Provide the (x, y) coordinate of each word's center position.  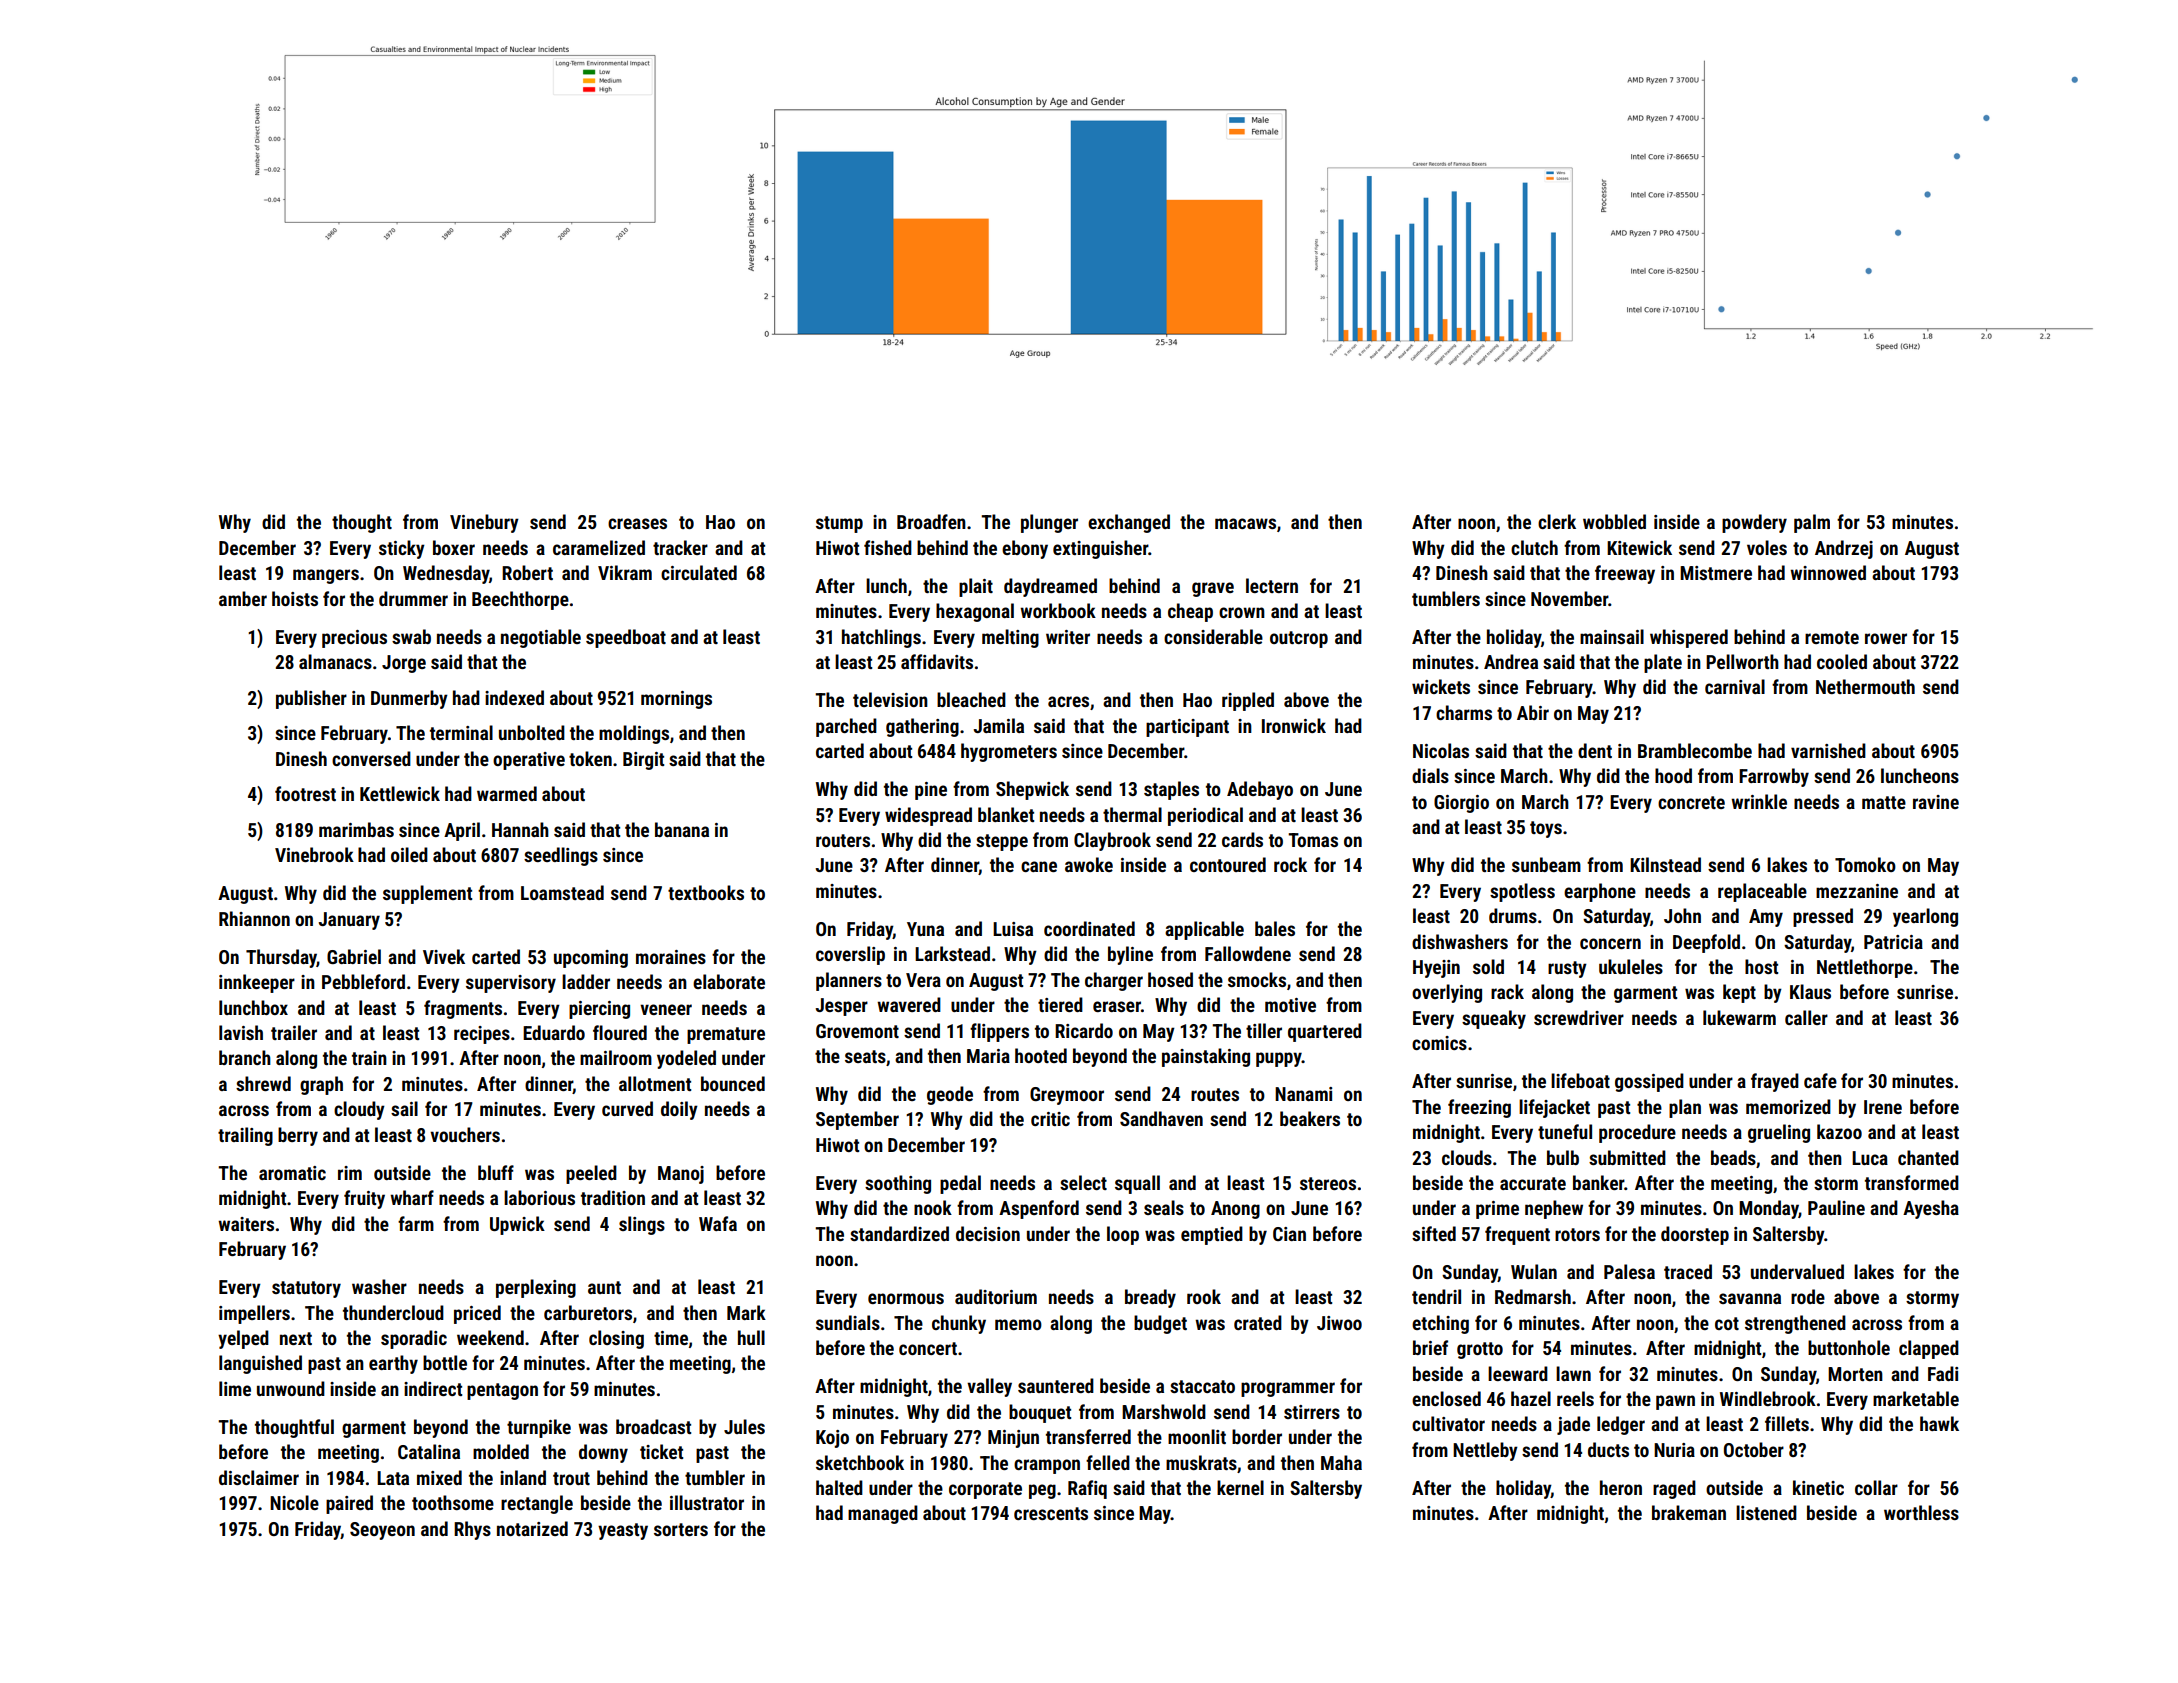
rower (1886, 638)
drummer (413, 598)
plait (976, 587)
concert (928, 1348)
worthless (1921, 1512)
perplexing (536, 1288)
